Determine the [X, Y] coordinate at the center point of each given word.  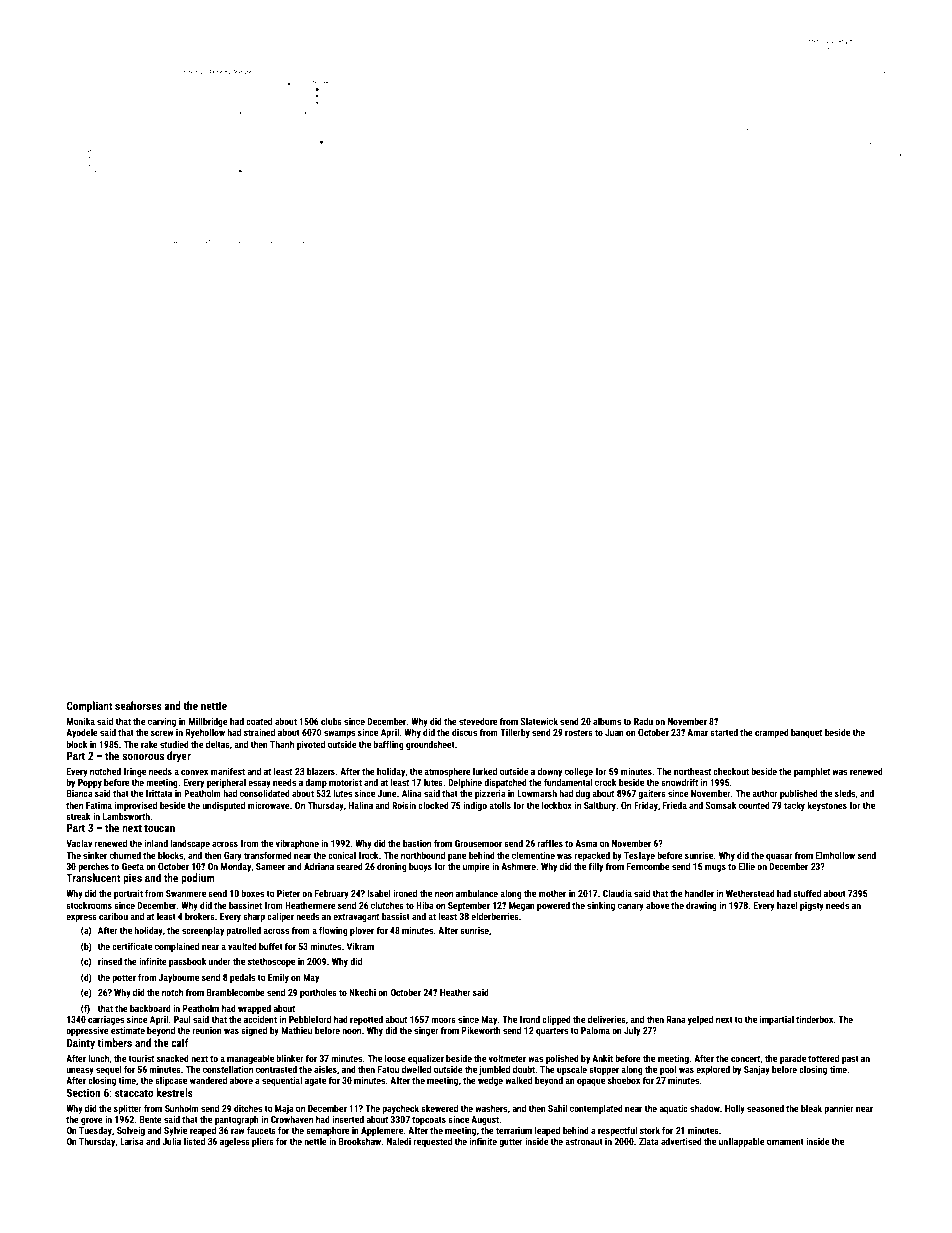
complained [177, 947]
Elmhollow [835, 855]
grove [92, 1121]
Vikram [360, 946]
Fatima [99, 805]
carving [162, 722]
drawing [701, 906]
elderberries [495, 916]
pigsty [812, 906]
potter [124, 978]
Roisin [404, 805]
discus [464, 732]
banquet [806, 733]
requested [432, 1142]
